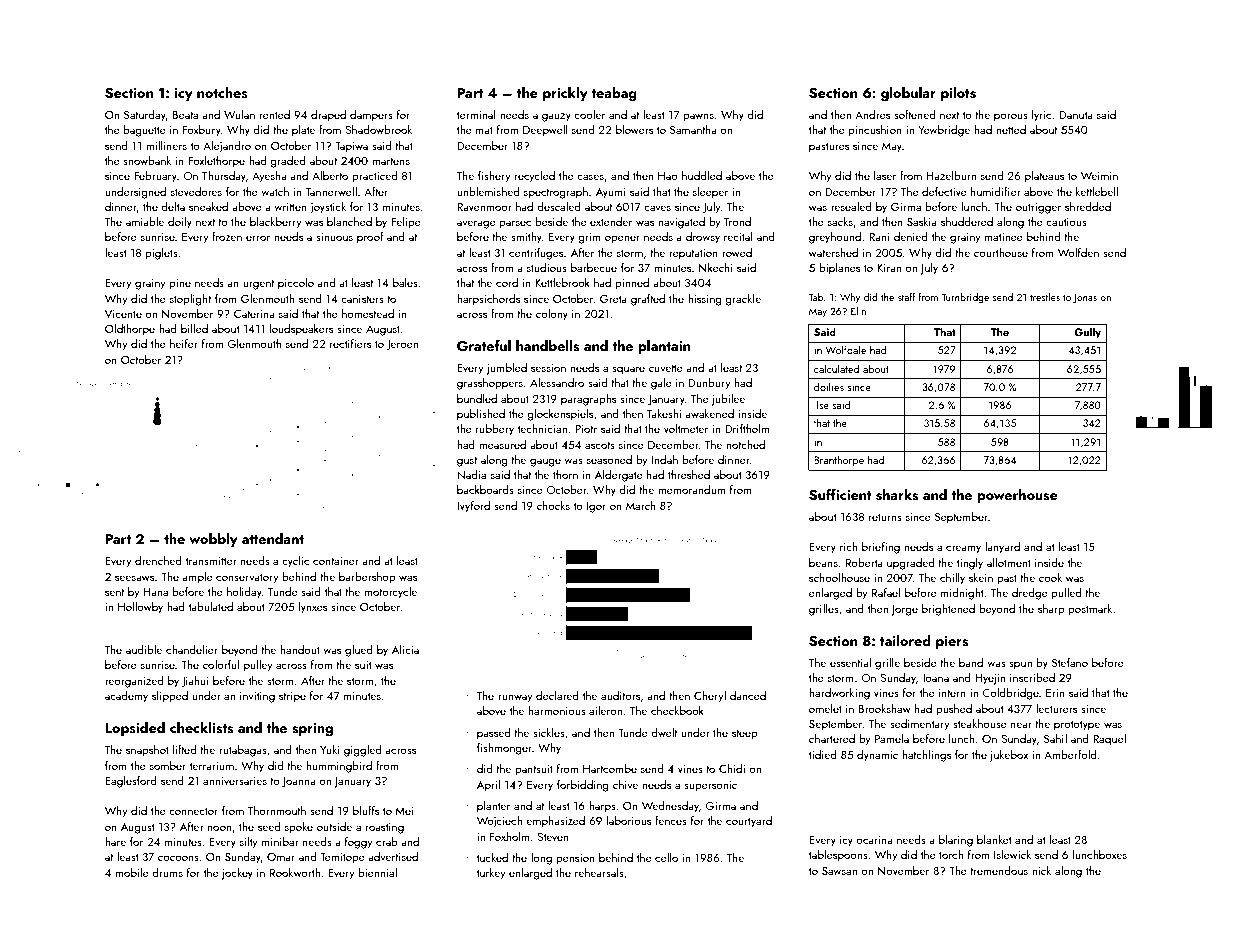 The height and width of the screenshot is (952, 1233). What do you see at coordinates (845, 349) in the screenshot?
I see `Wolfdale` at bounding box center [845, 349].
